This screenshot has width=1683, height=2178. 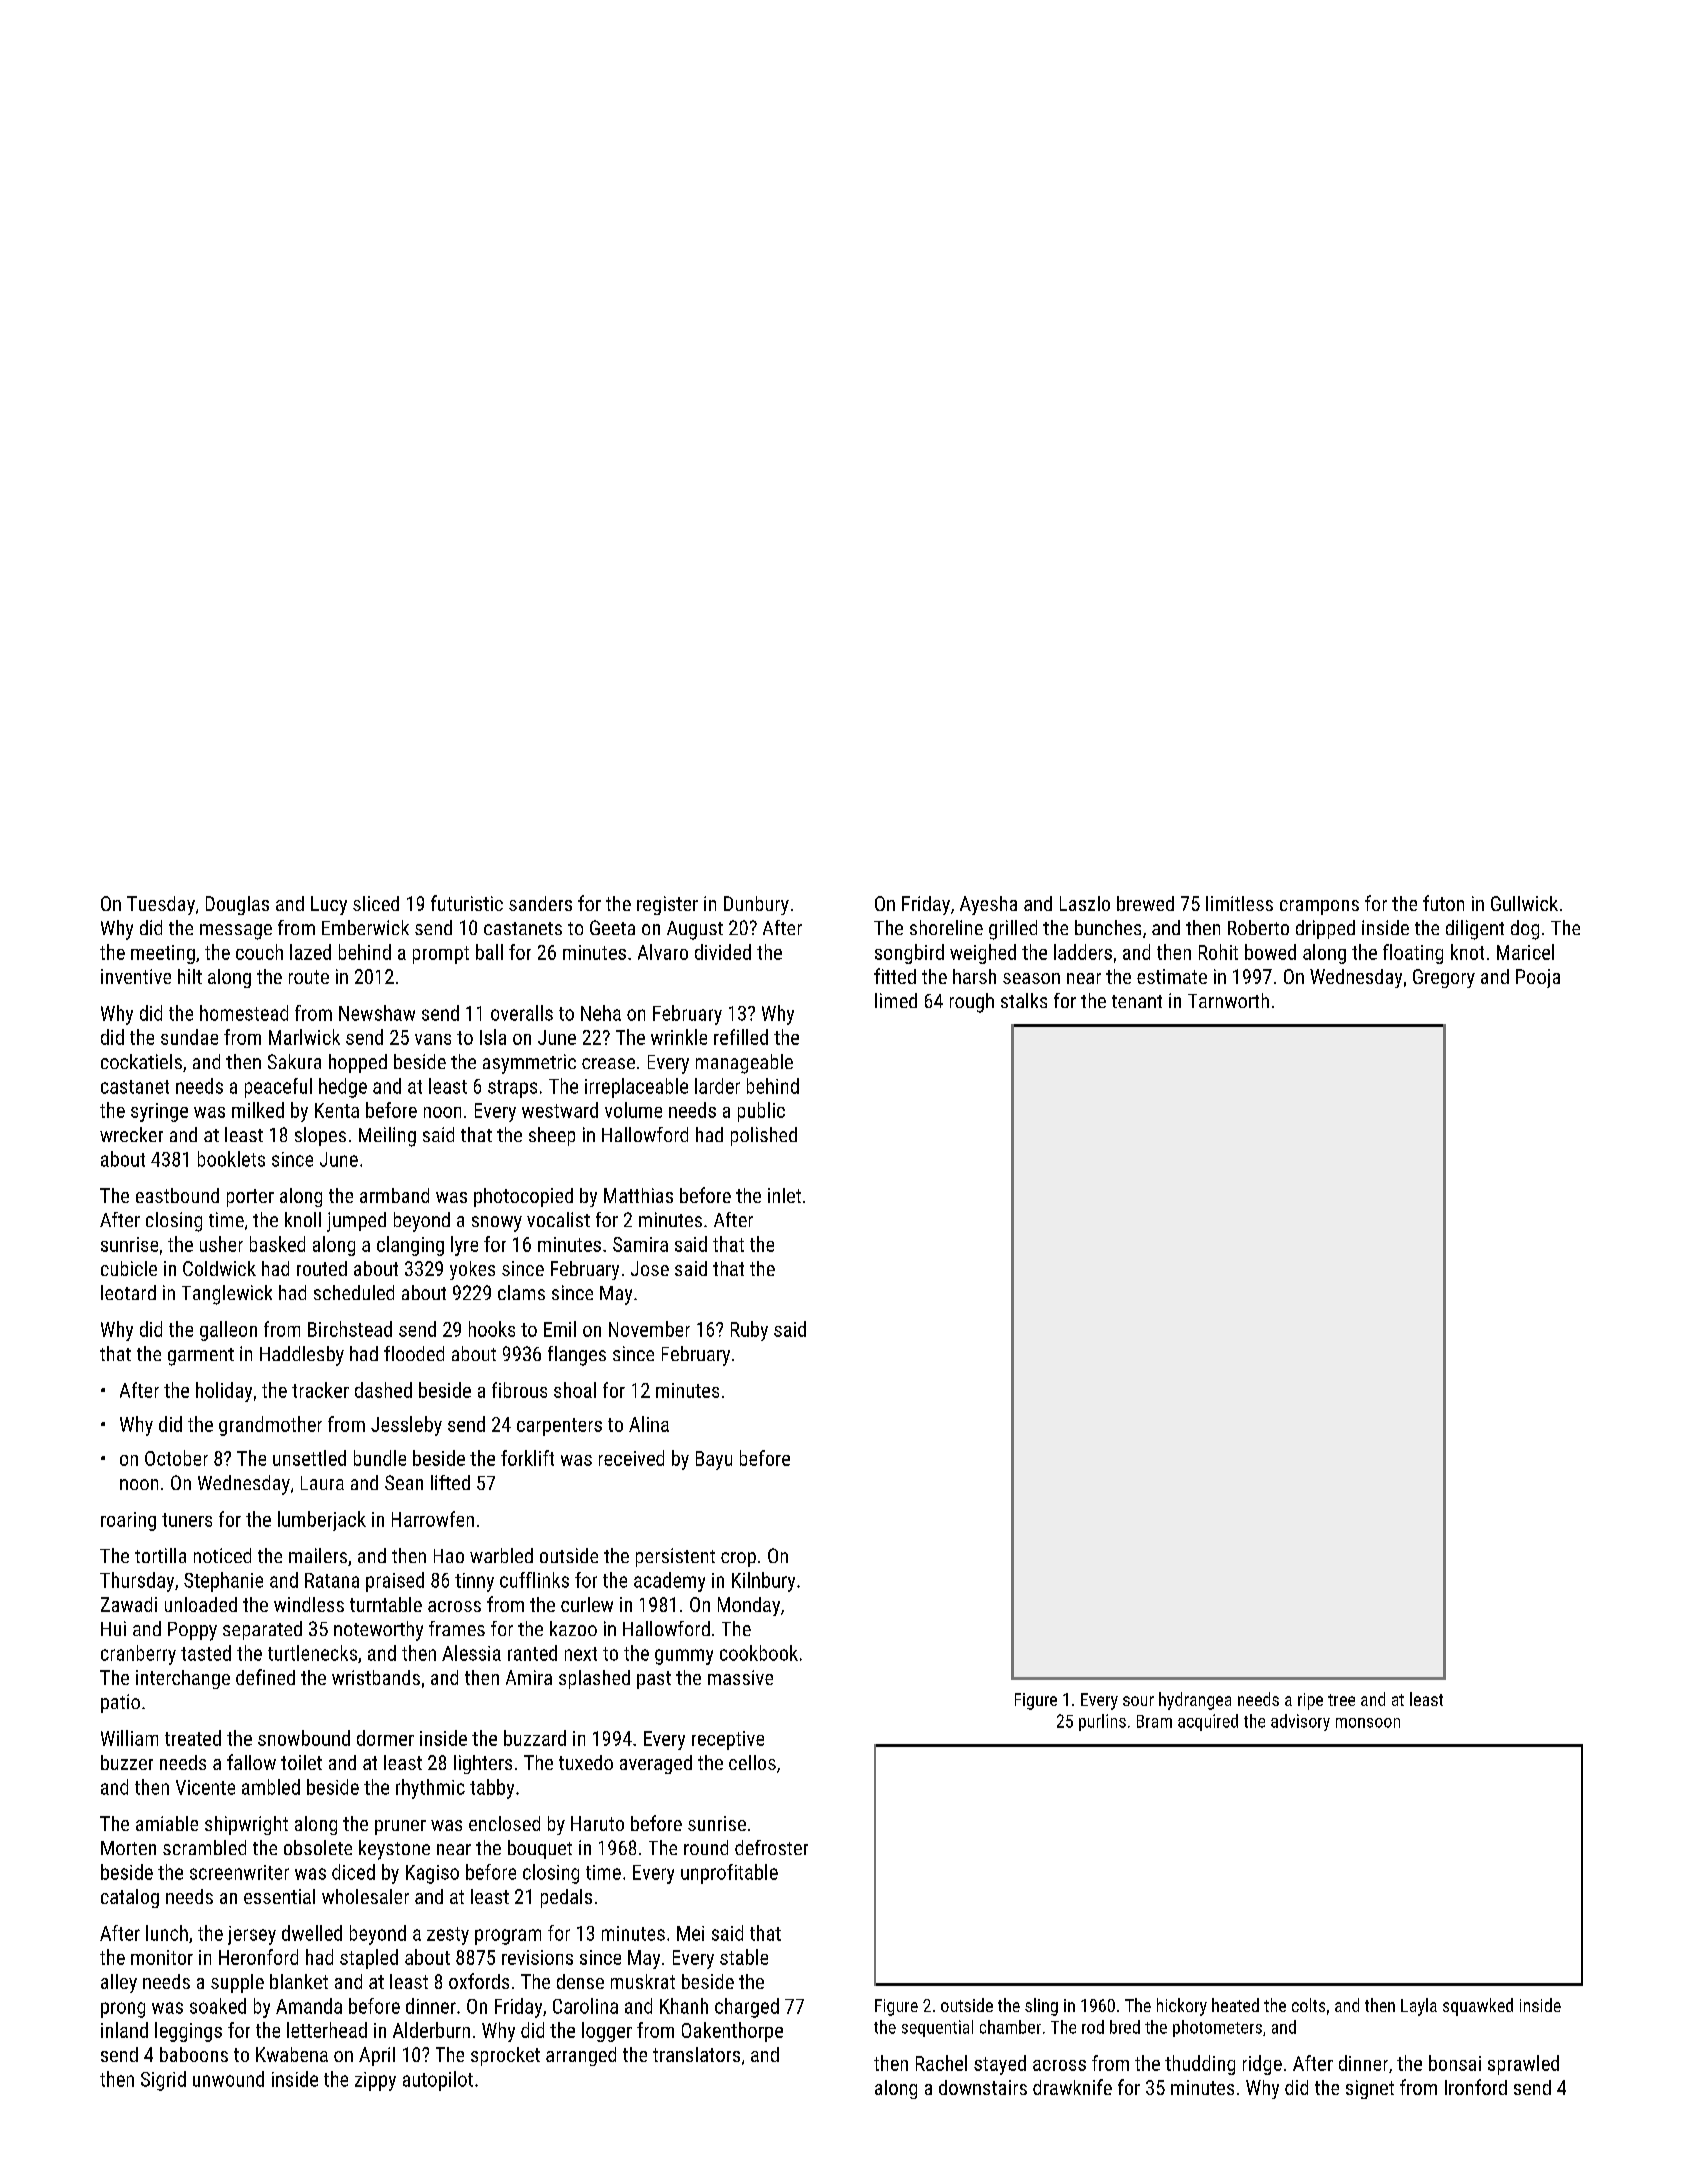 I want to click on Neha, so click(x=601, y=1013).
